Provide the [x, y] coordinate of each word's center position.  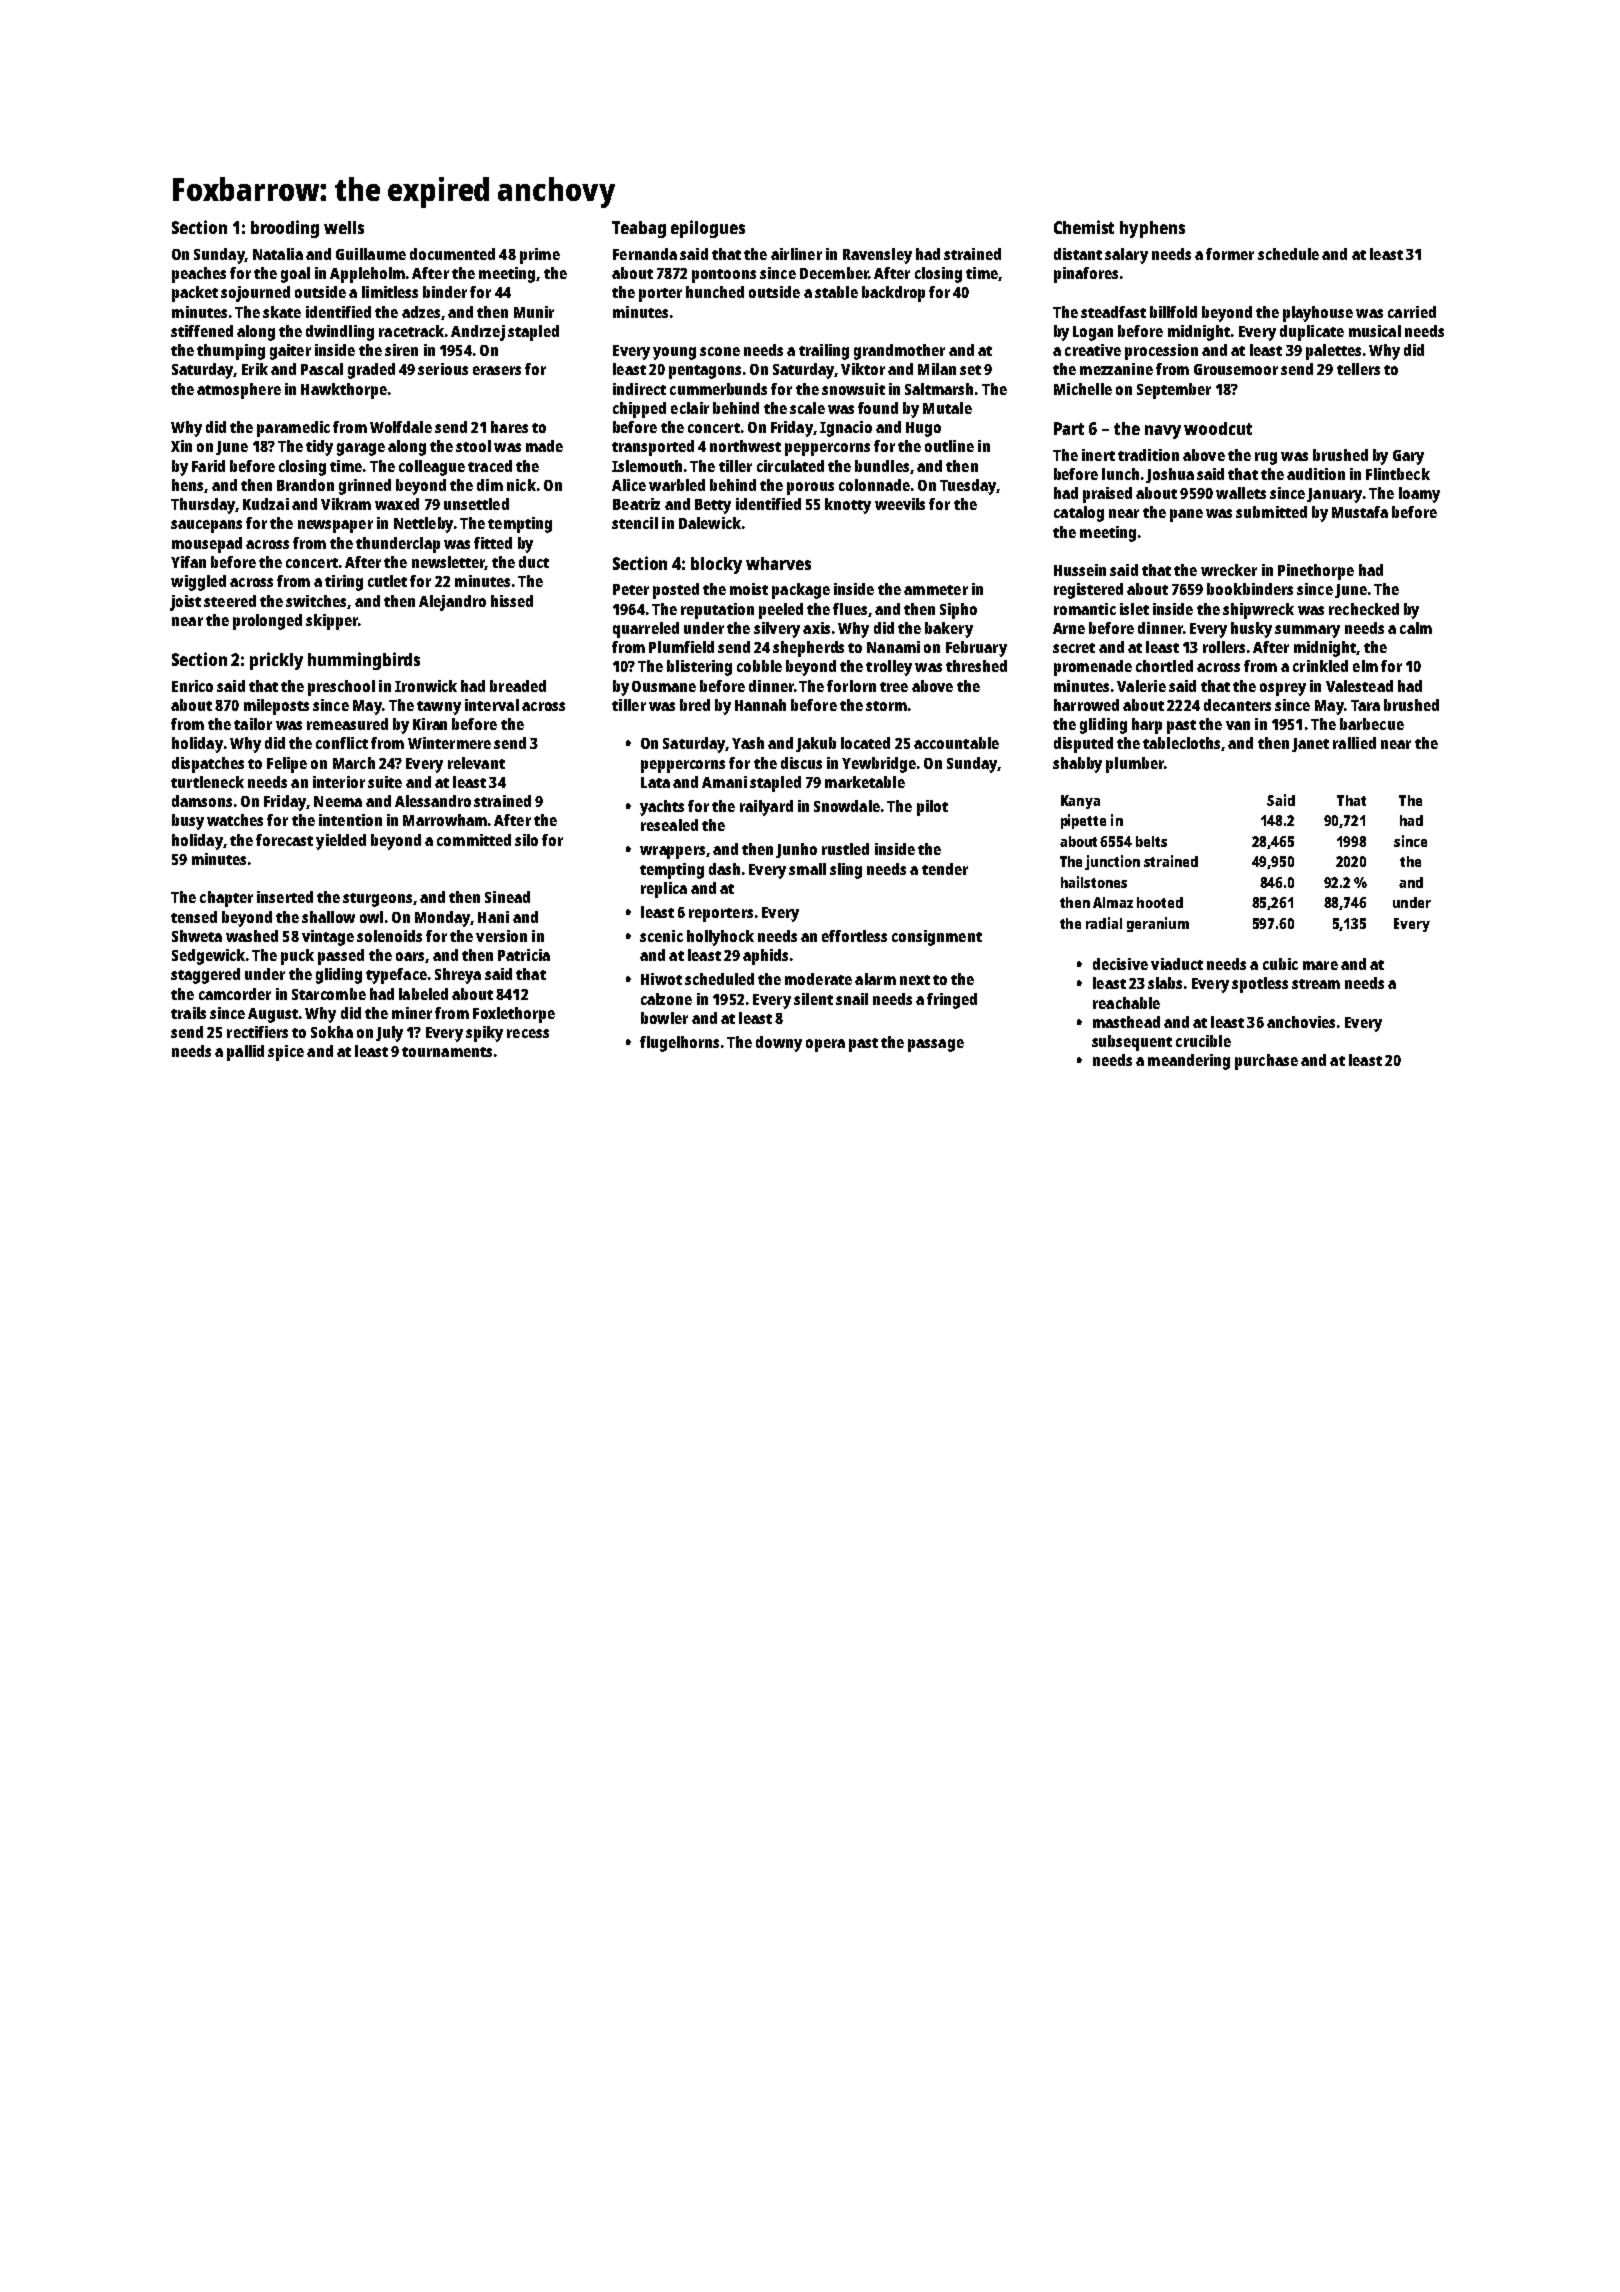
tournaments [447, 1052]
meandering [1189, 1062]
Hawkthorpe [344, 391]
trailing [824, 352]
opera [825, 1045]
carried [1412, 312]
